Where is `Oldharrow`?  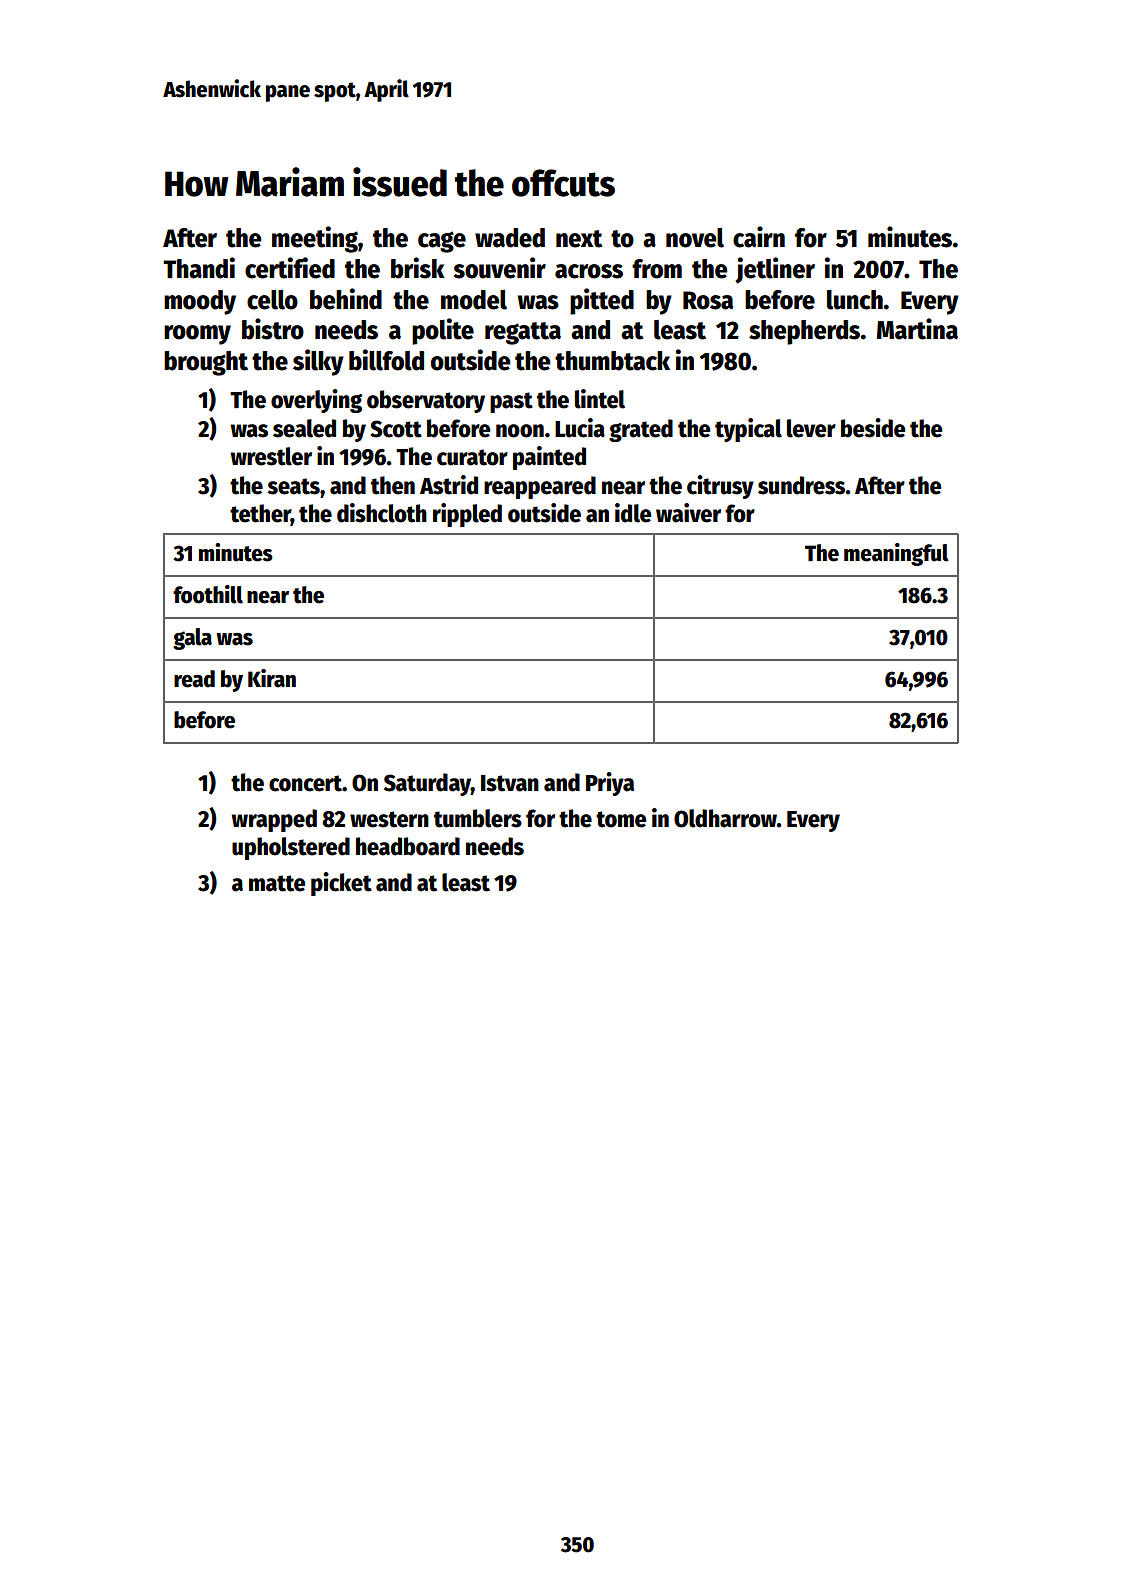 Oldharrow is located at coordinates (725, 818).
